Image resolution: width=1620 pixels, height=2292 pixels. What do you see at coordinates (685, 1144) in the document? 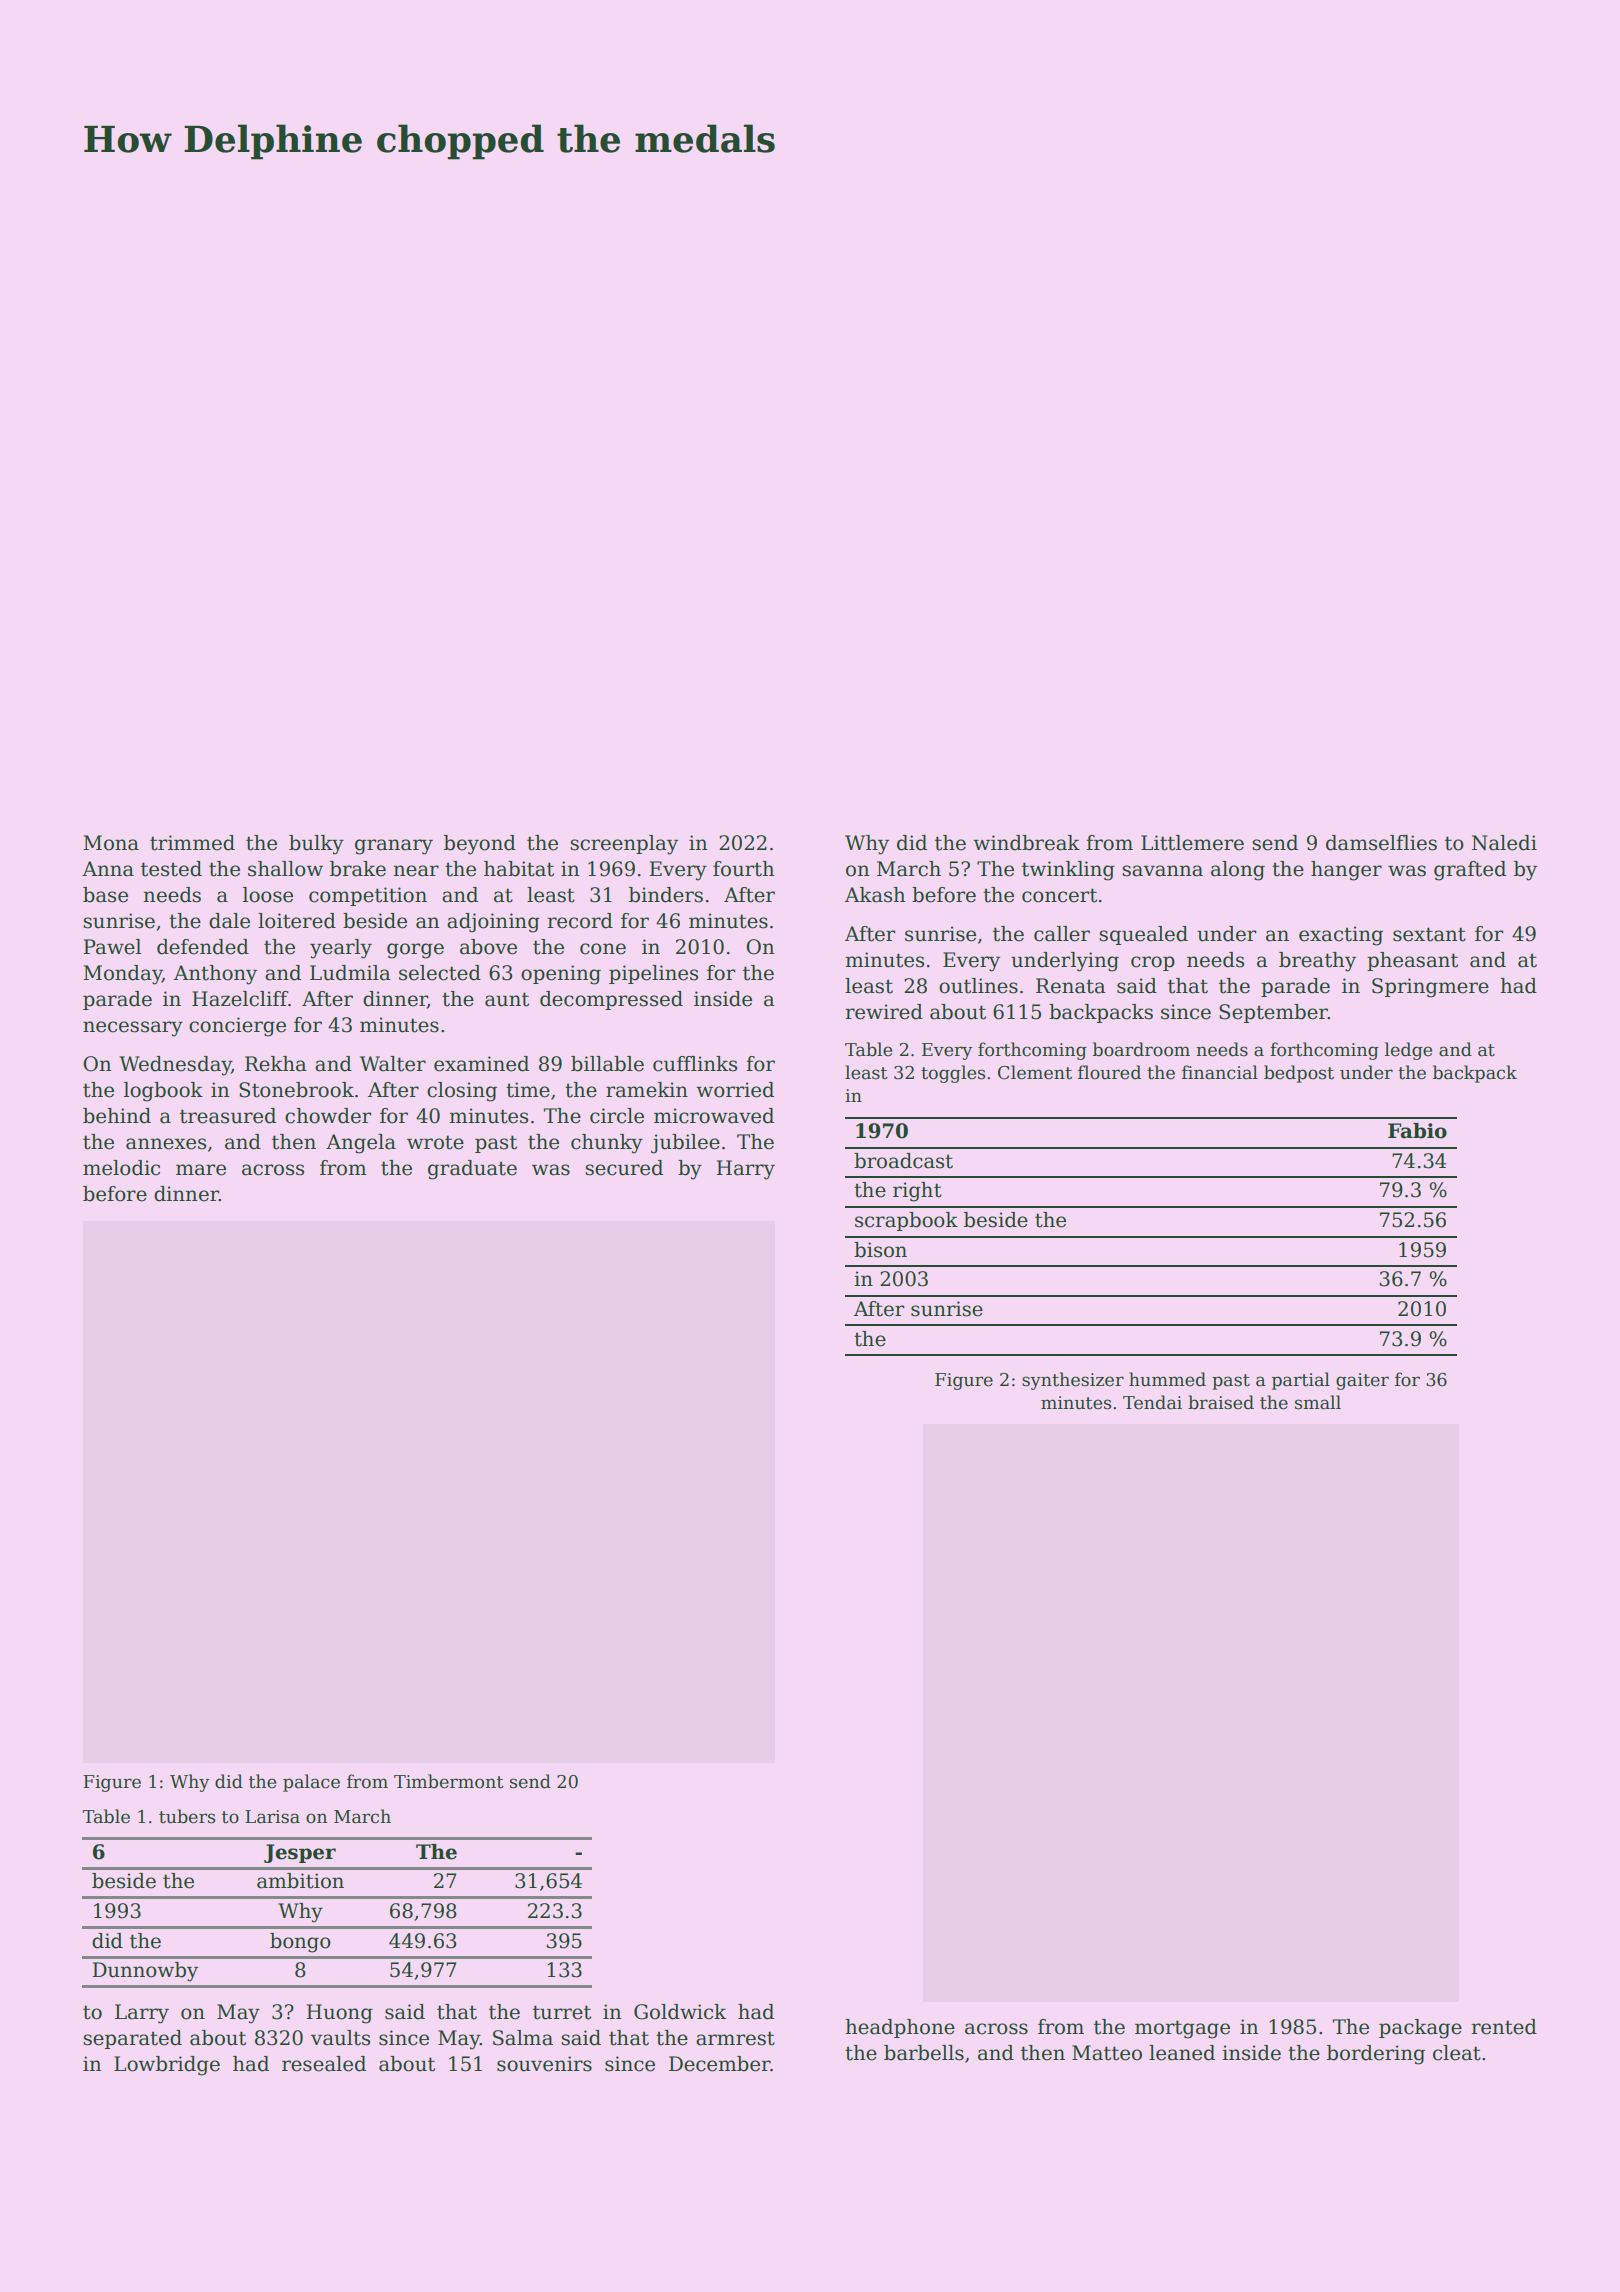
I see `jubilee` at bounding box center [685, 1144].
